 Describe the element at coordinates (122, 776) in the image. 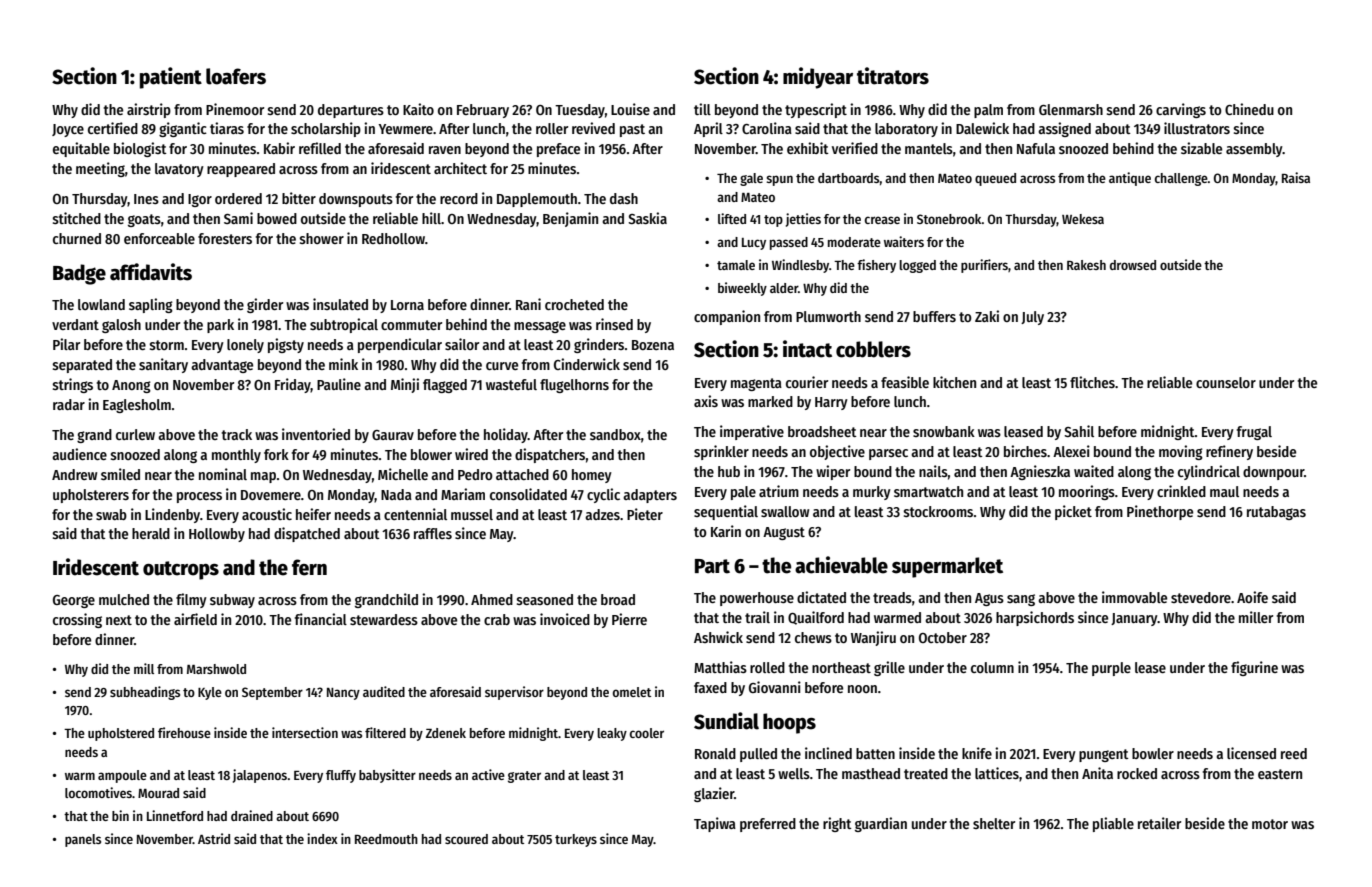

I see `ampoule` at that location.
